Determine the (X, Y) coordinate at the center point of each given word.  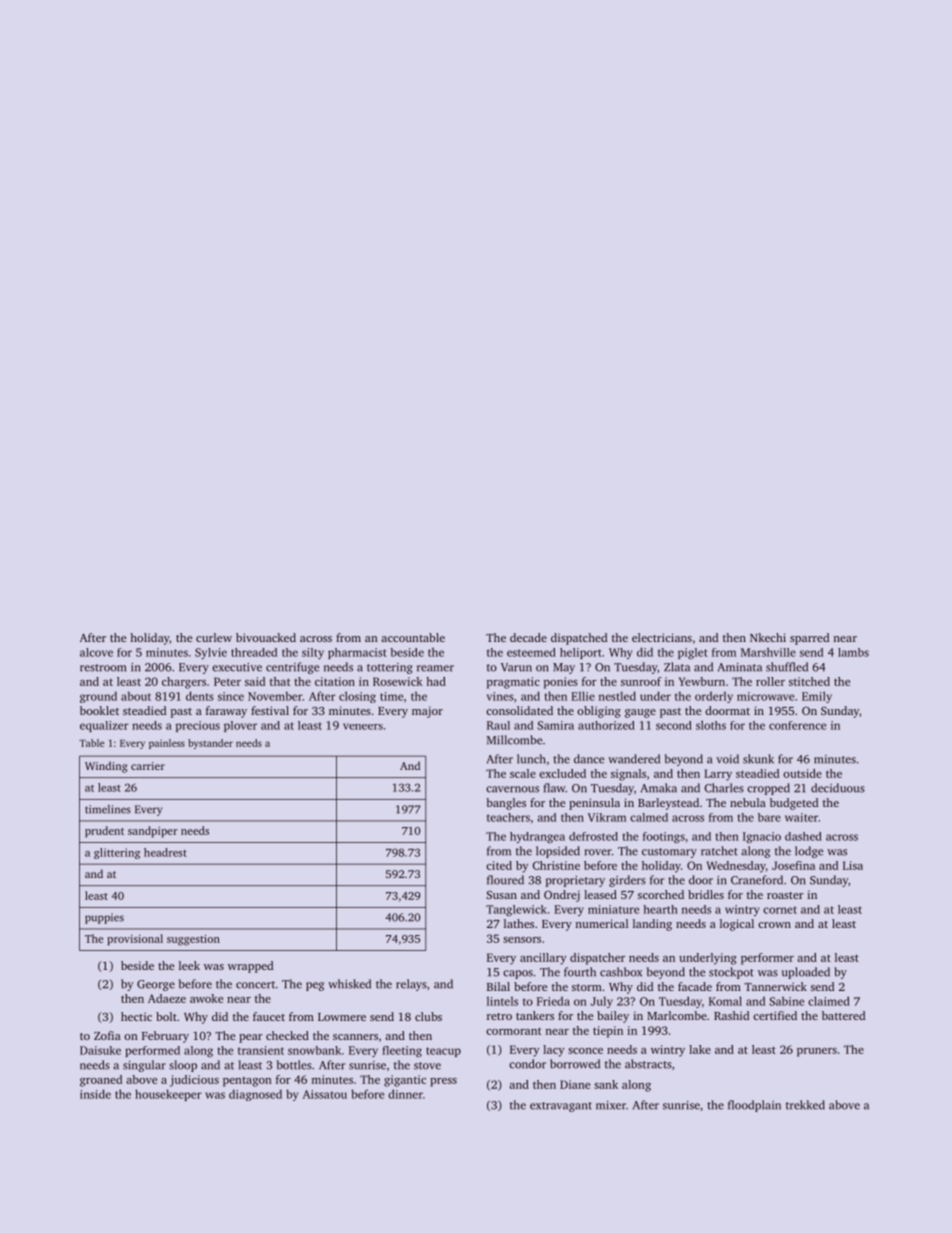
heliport (581, 653)
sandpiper (153, 832)
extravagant (561, 1107)
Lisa (853, 865)
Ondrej (562, 896)
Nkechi (768, 637)
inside (95, 1094)
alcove (96, 652)
